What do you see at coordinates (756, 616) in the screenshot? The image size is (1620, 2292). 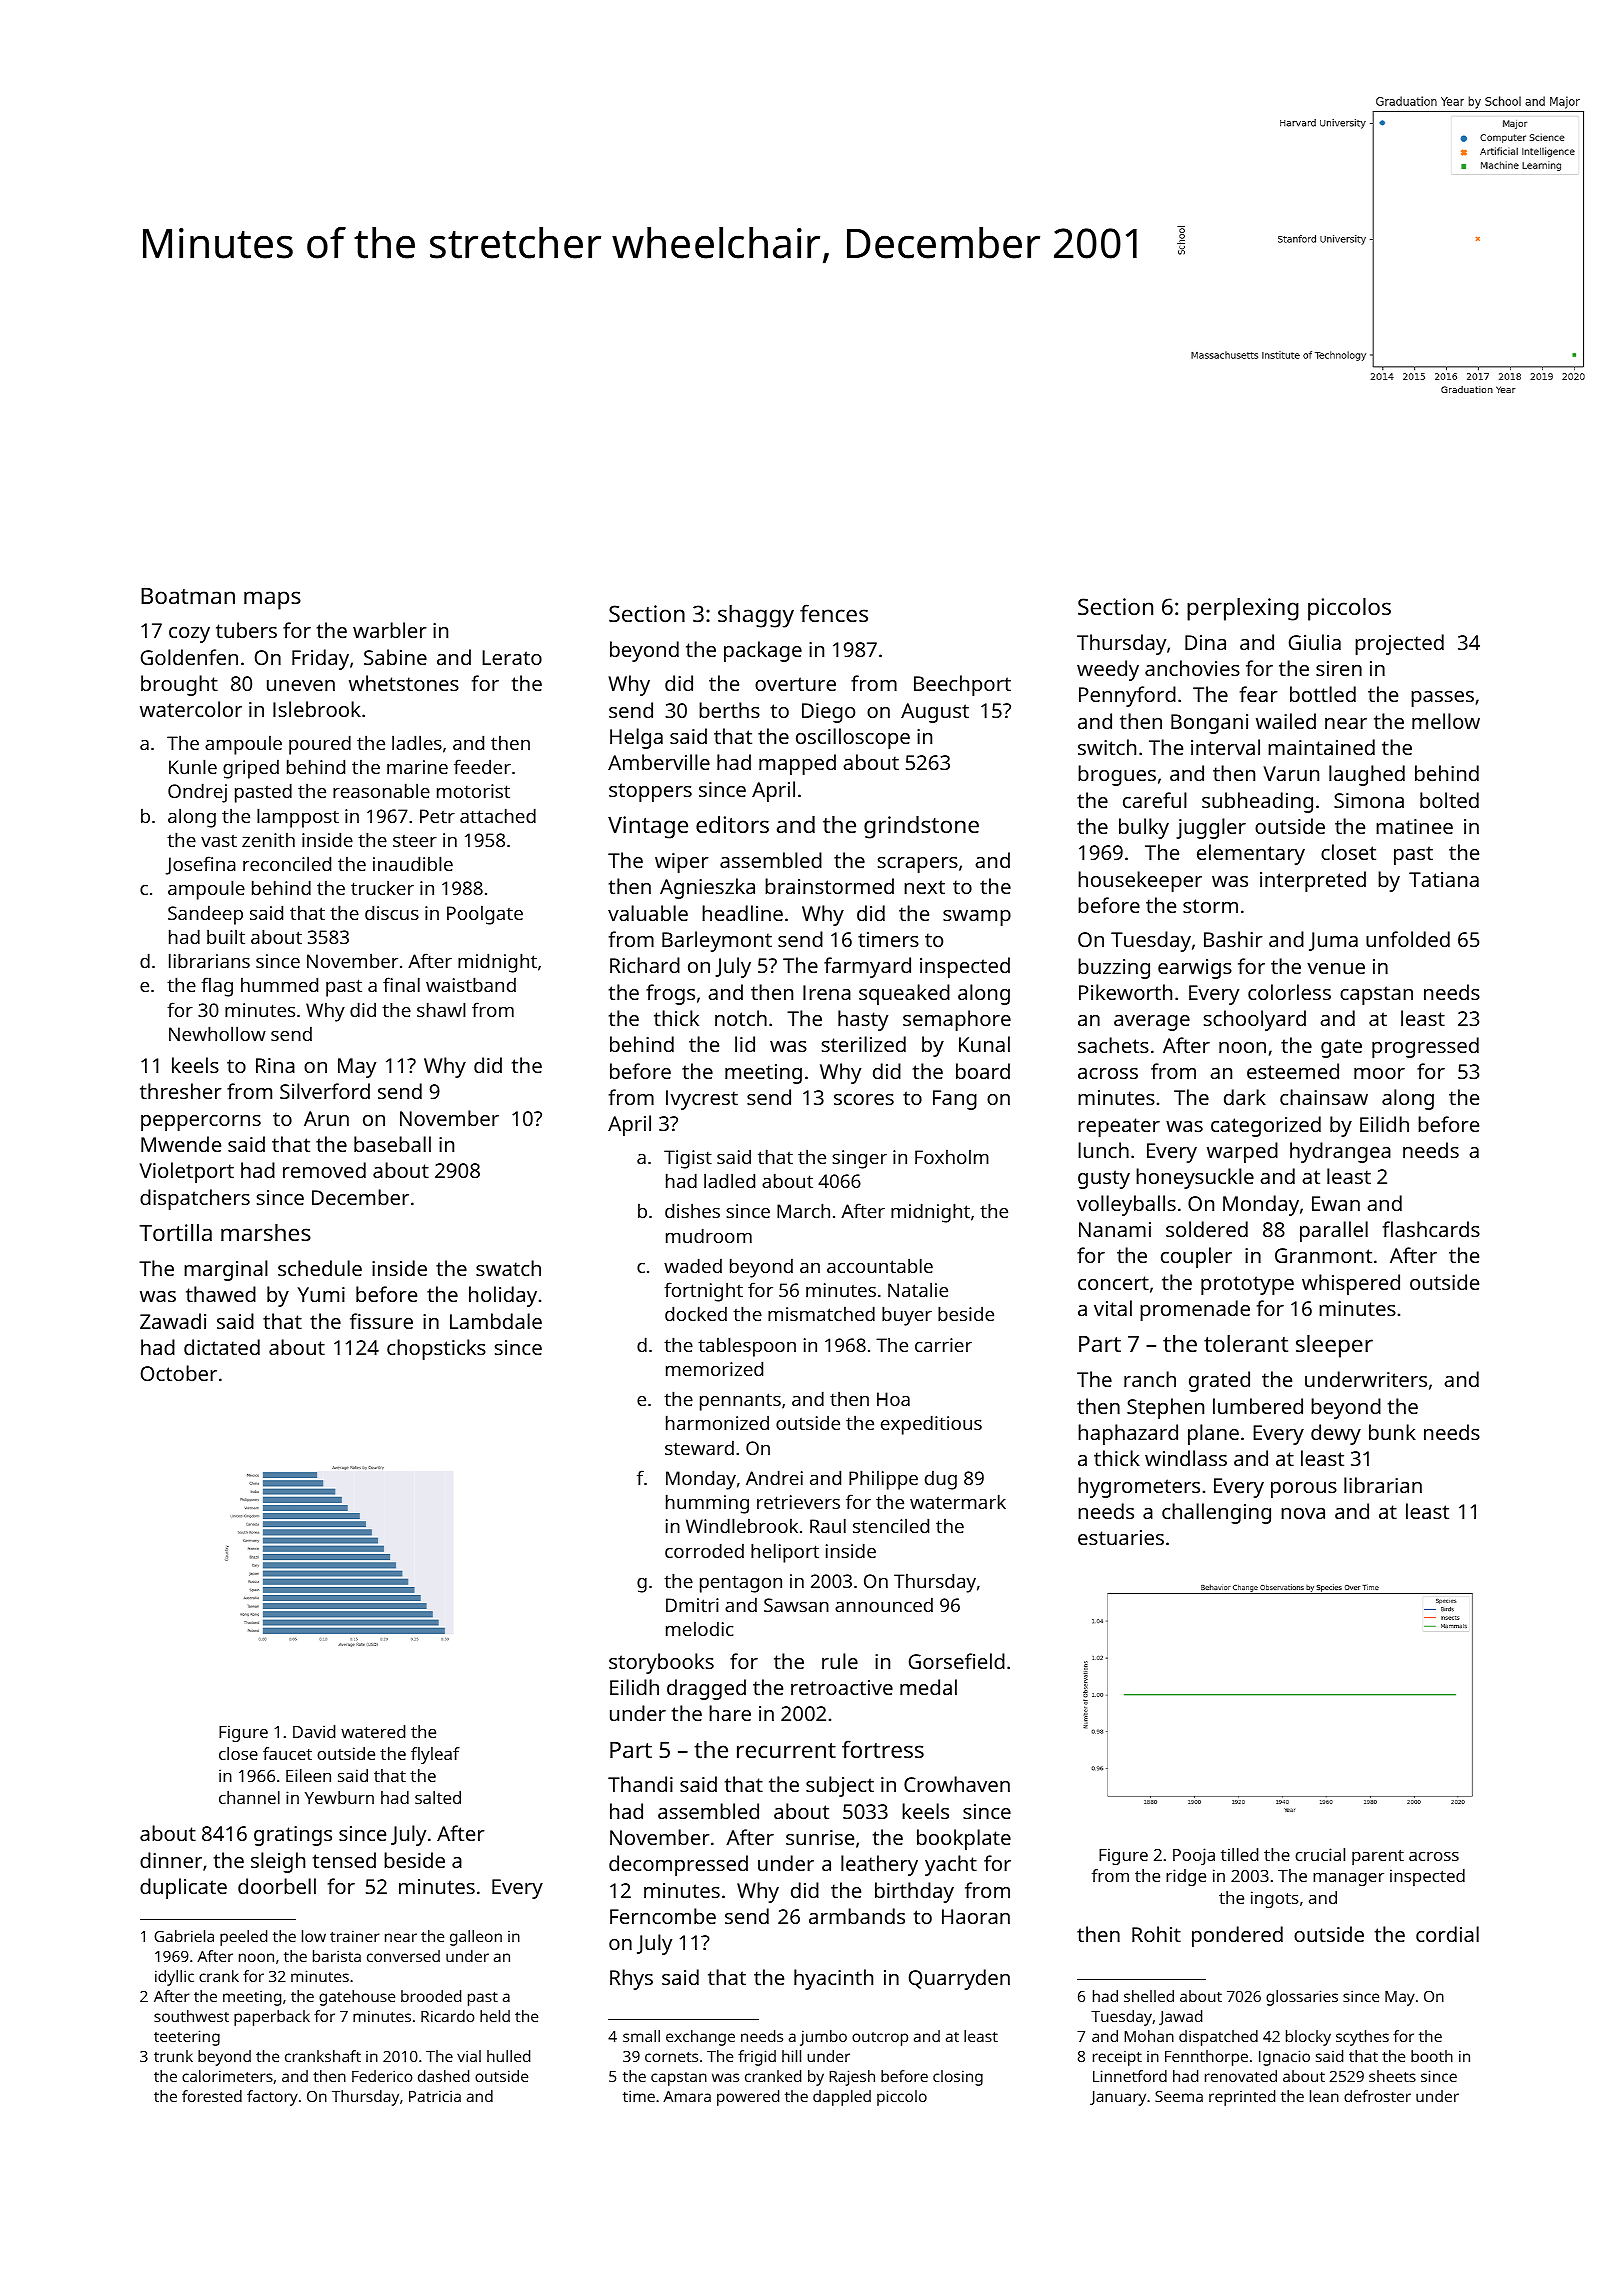 I see `shaggy` at bounding box center [756, 616].
